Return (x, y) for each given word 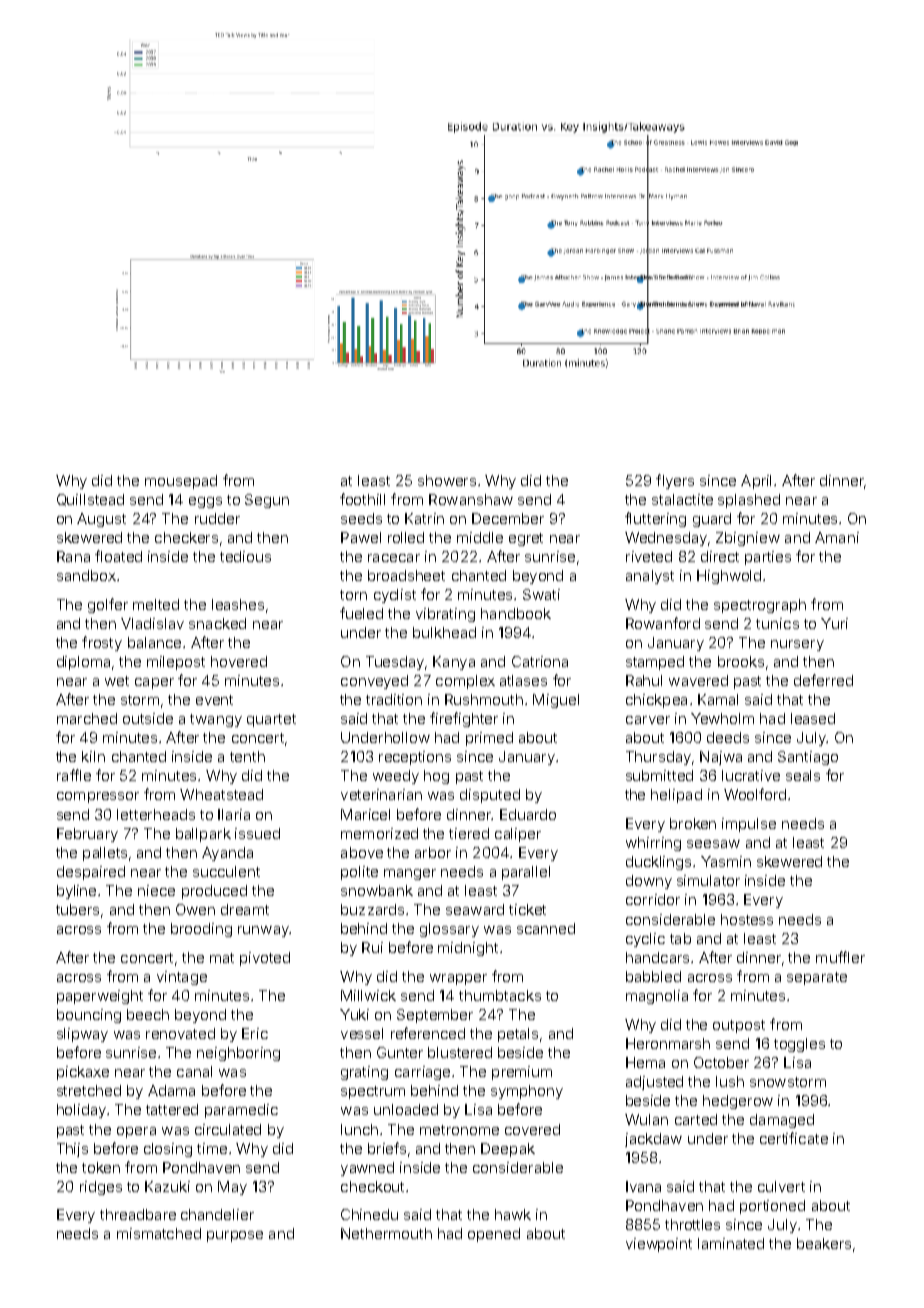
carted (696, 1119)
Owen (195, 909)
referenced (428, 1033)
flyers (675, 481)
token (101, 1167)
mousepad (181, 482)
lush (730, 1081)
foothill (362, 499)
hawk (513, 1214)
